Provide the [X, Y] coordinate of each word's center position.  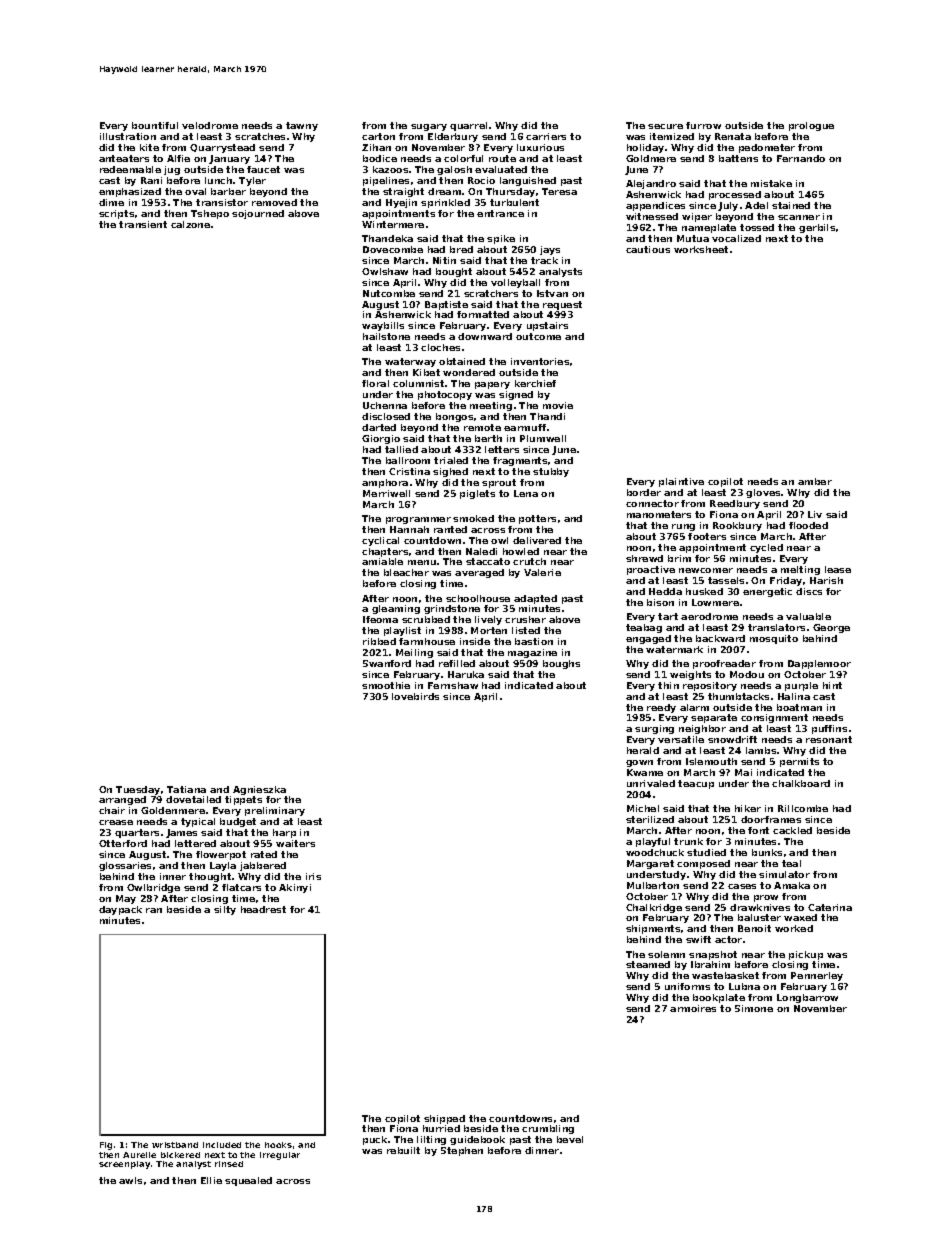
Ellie [211, 1180]
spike [501, 239]
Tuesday [138, 790]
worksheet [701, 249]
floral [375, 383]
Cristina [409, 471]
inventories [540, 361]
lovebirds [415, 696]
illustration [128, 136]
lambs [761, 750]
